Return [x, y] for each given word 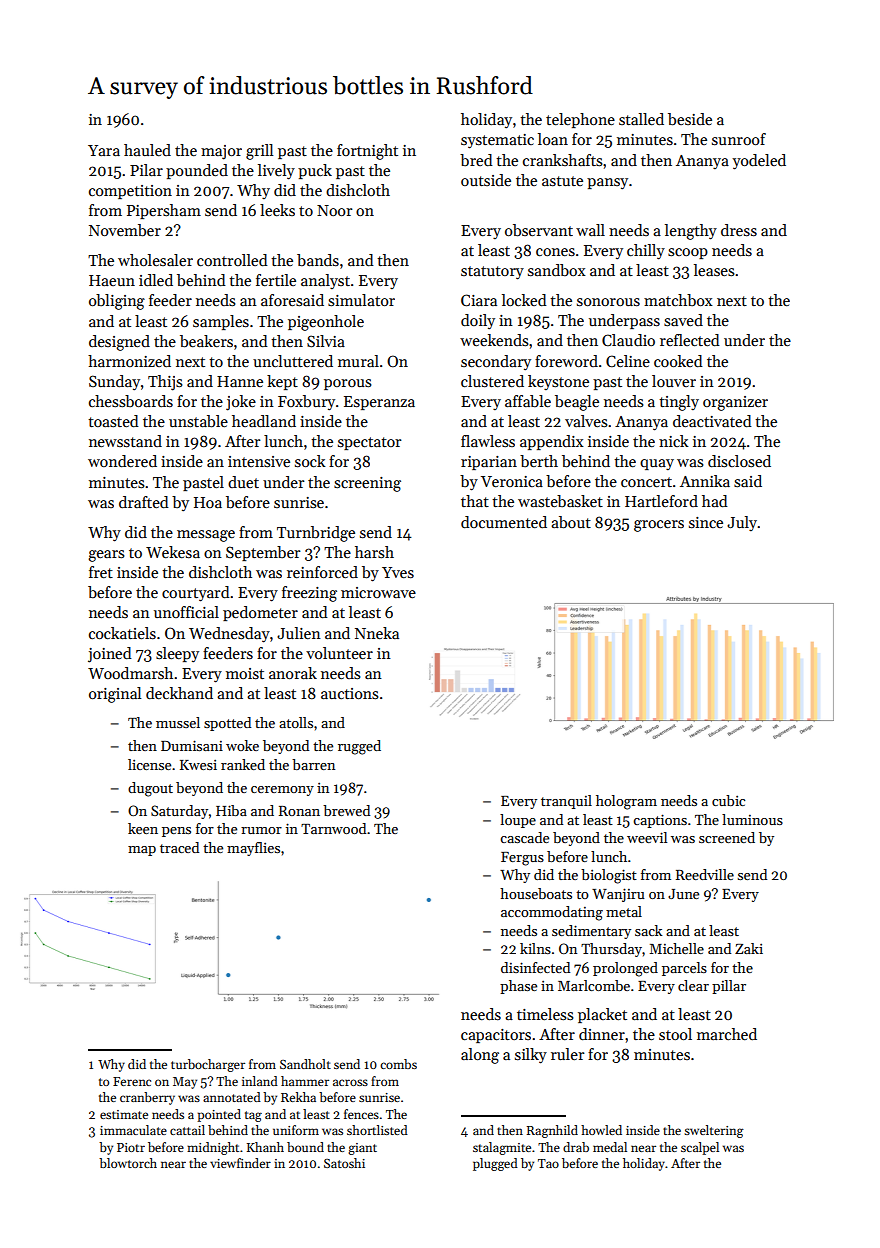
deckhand [179, 693]
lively [276, 172]
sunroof [739, 139]
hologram [626, 802]
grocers [659, 526]
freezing [309, 594]
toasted [113, 421]
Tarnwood [333, 828]
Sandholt [305, 1064]
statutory [492, 273]
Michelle [677, 948]
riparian [489, 463]
